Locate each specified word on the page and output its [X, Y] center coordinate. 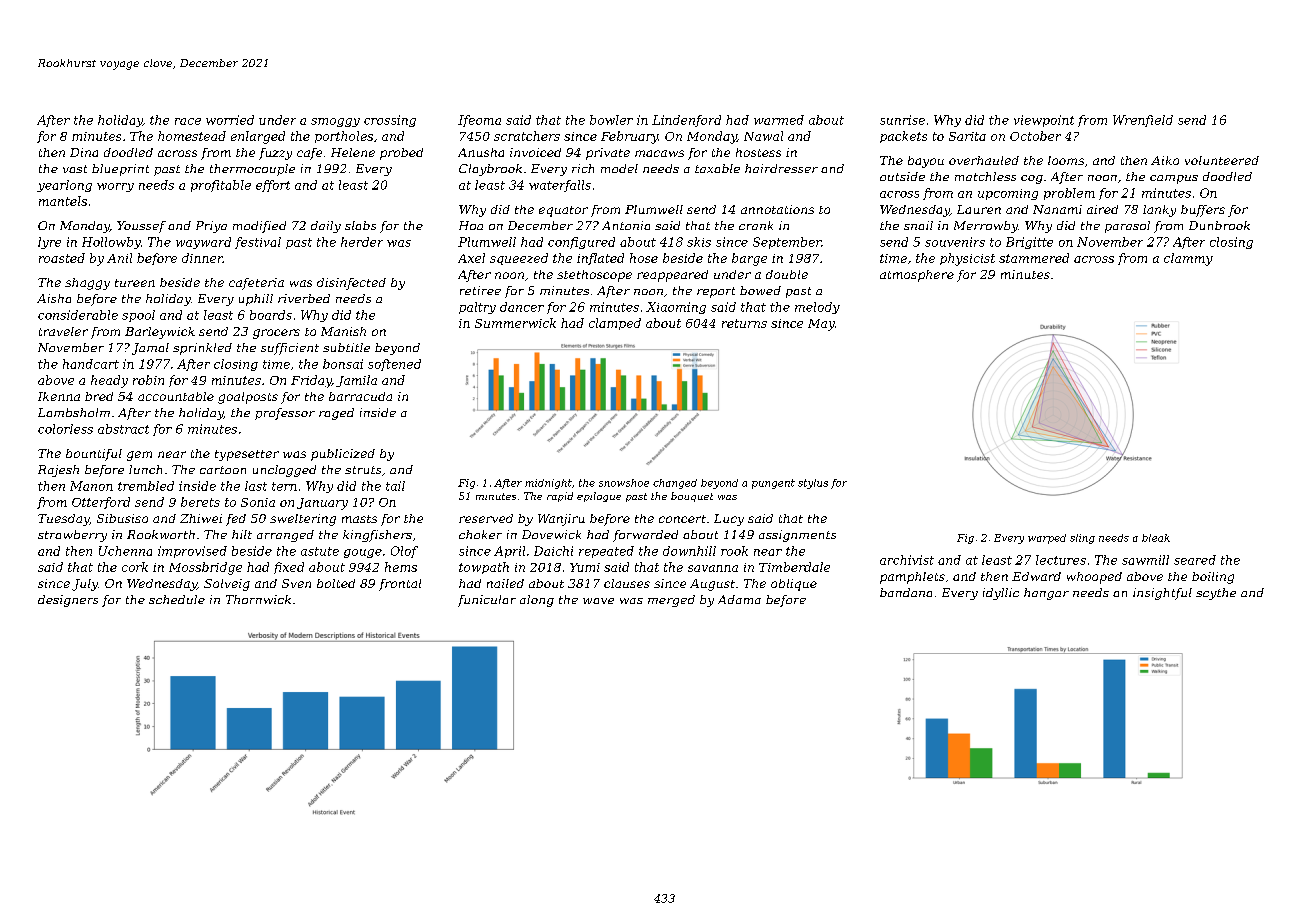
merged [671, 601]
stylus [813, 484]
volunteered [1222, 160]
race [188, 121]
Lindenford [686, 121]
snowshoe [624, 483]
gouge [363, 553]
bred [99, 396]
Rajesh [58, 471]
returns [744, 323]
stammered [1034, 258]
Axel [471, 258]
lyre [49, 243]
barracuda [360, 396]
